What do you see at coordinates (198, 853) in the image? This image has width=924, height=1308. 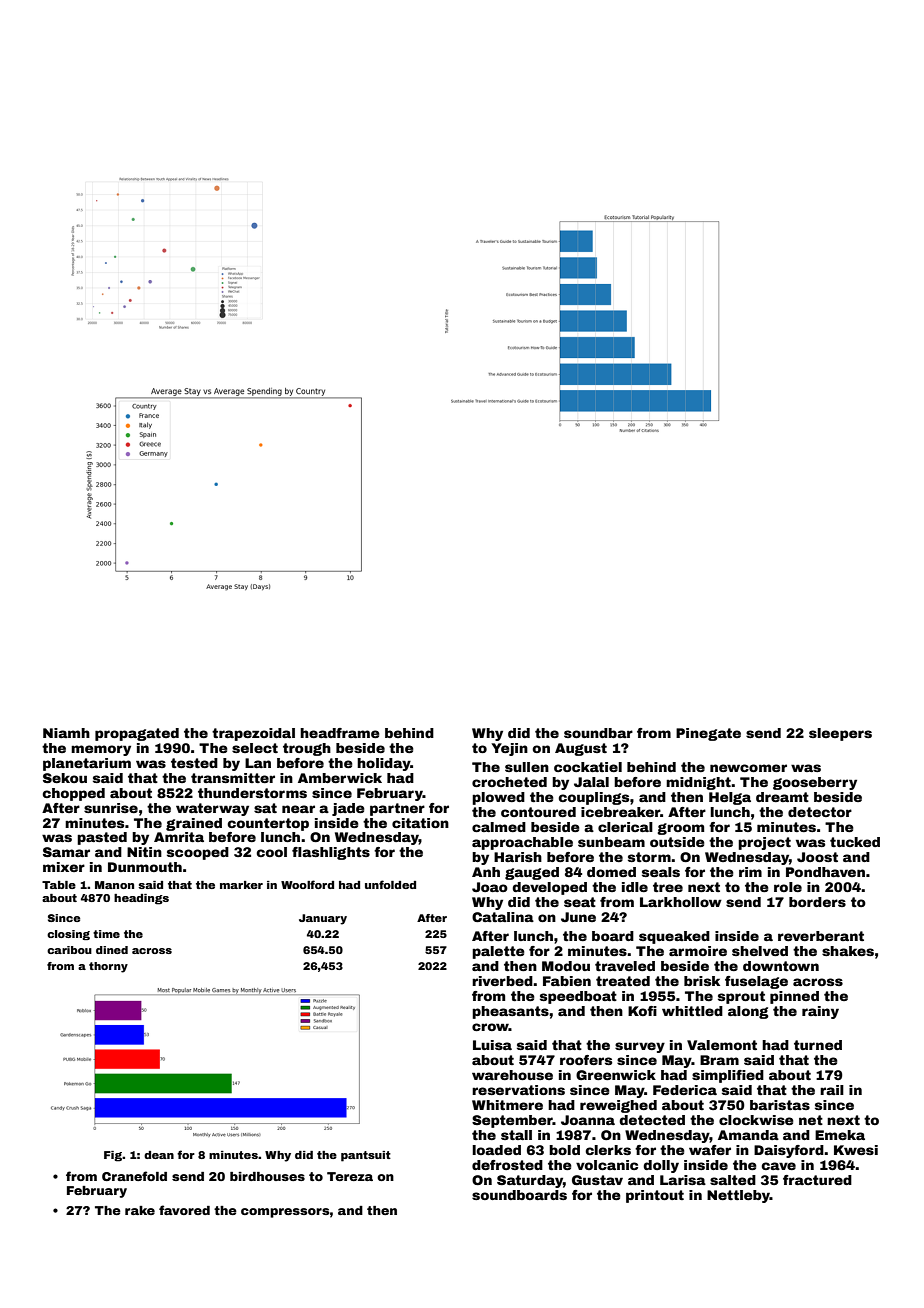 I see `scooped` at bounding box center [198, 853].
